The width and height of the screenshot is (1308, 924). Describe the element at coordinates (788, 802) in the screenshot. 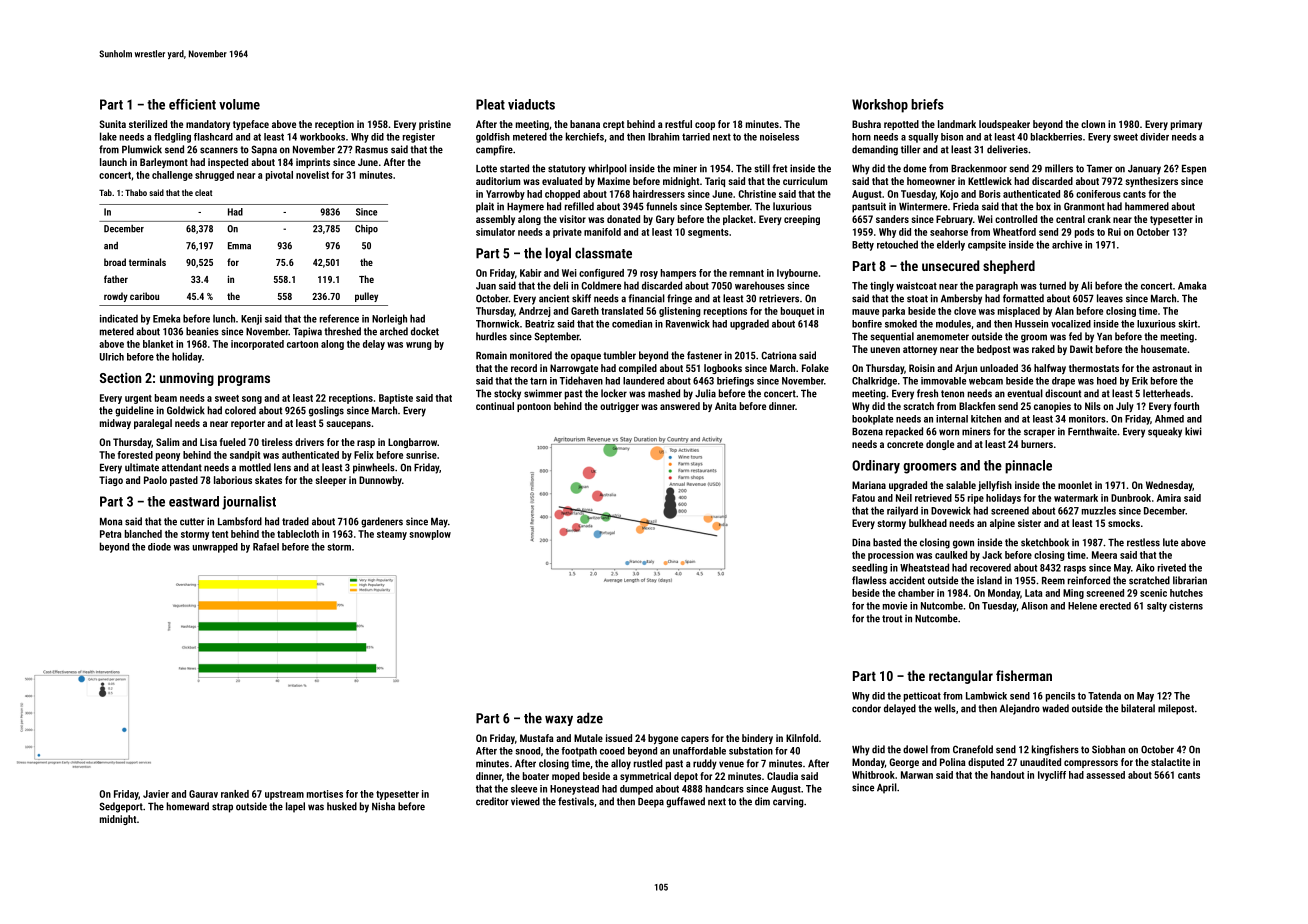

I see `carving` at that location.
